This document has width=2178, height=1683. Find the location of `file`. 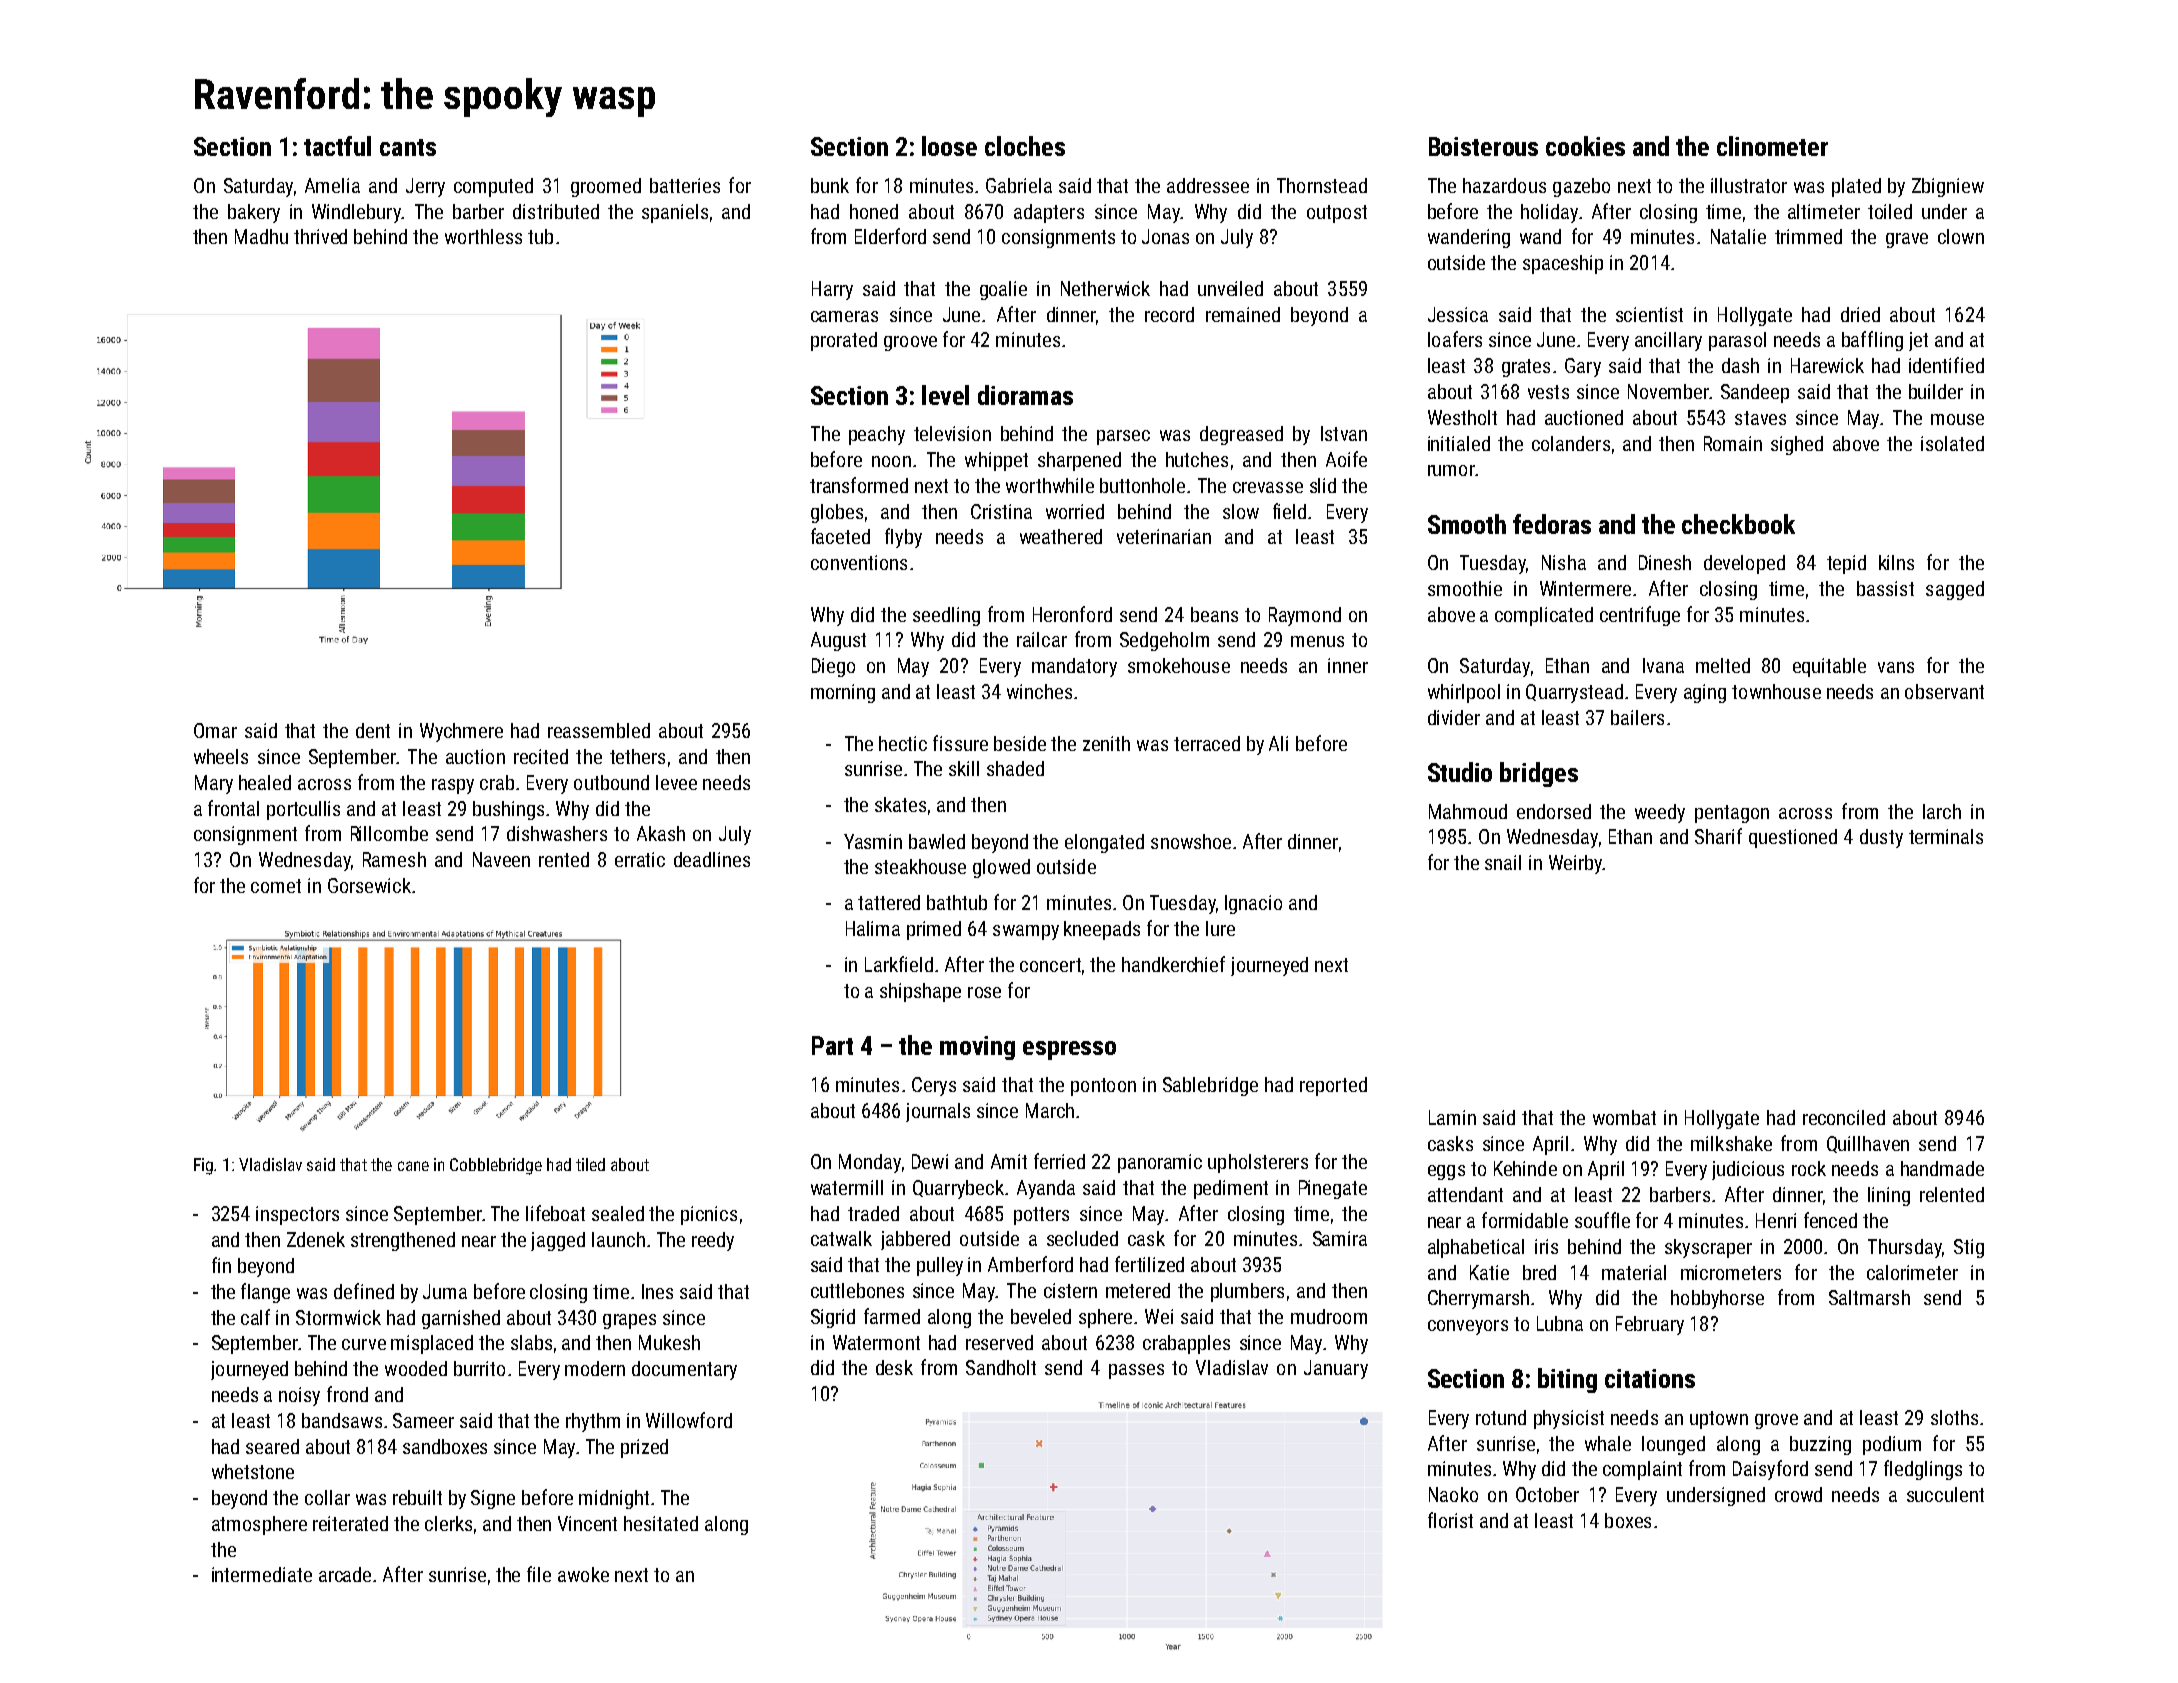

file is located at coordinates (539, 1574).
